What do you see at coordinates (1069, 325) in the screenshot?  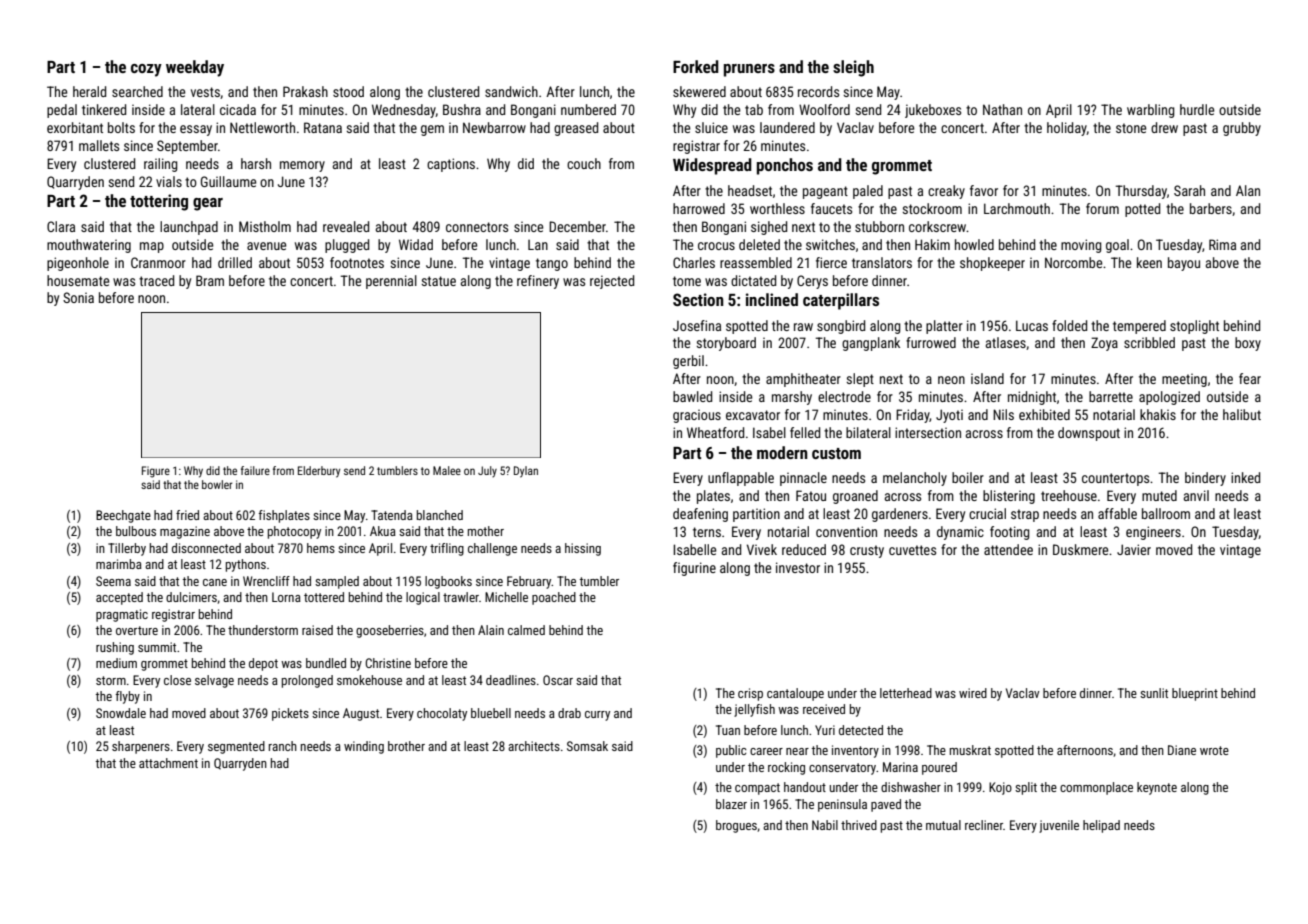 I see `folded` at bounding box center [1069, 325].
